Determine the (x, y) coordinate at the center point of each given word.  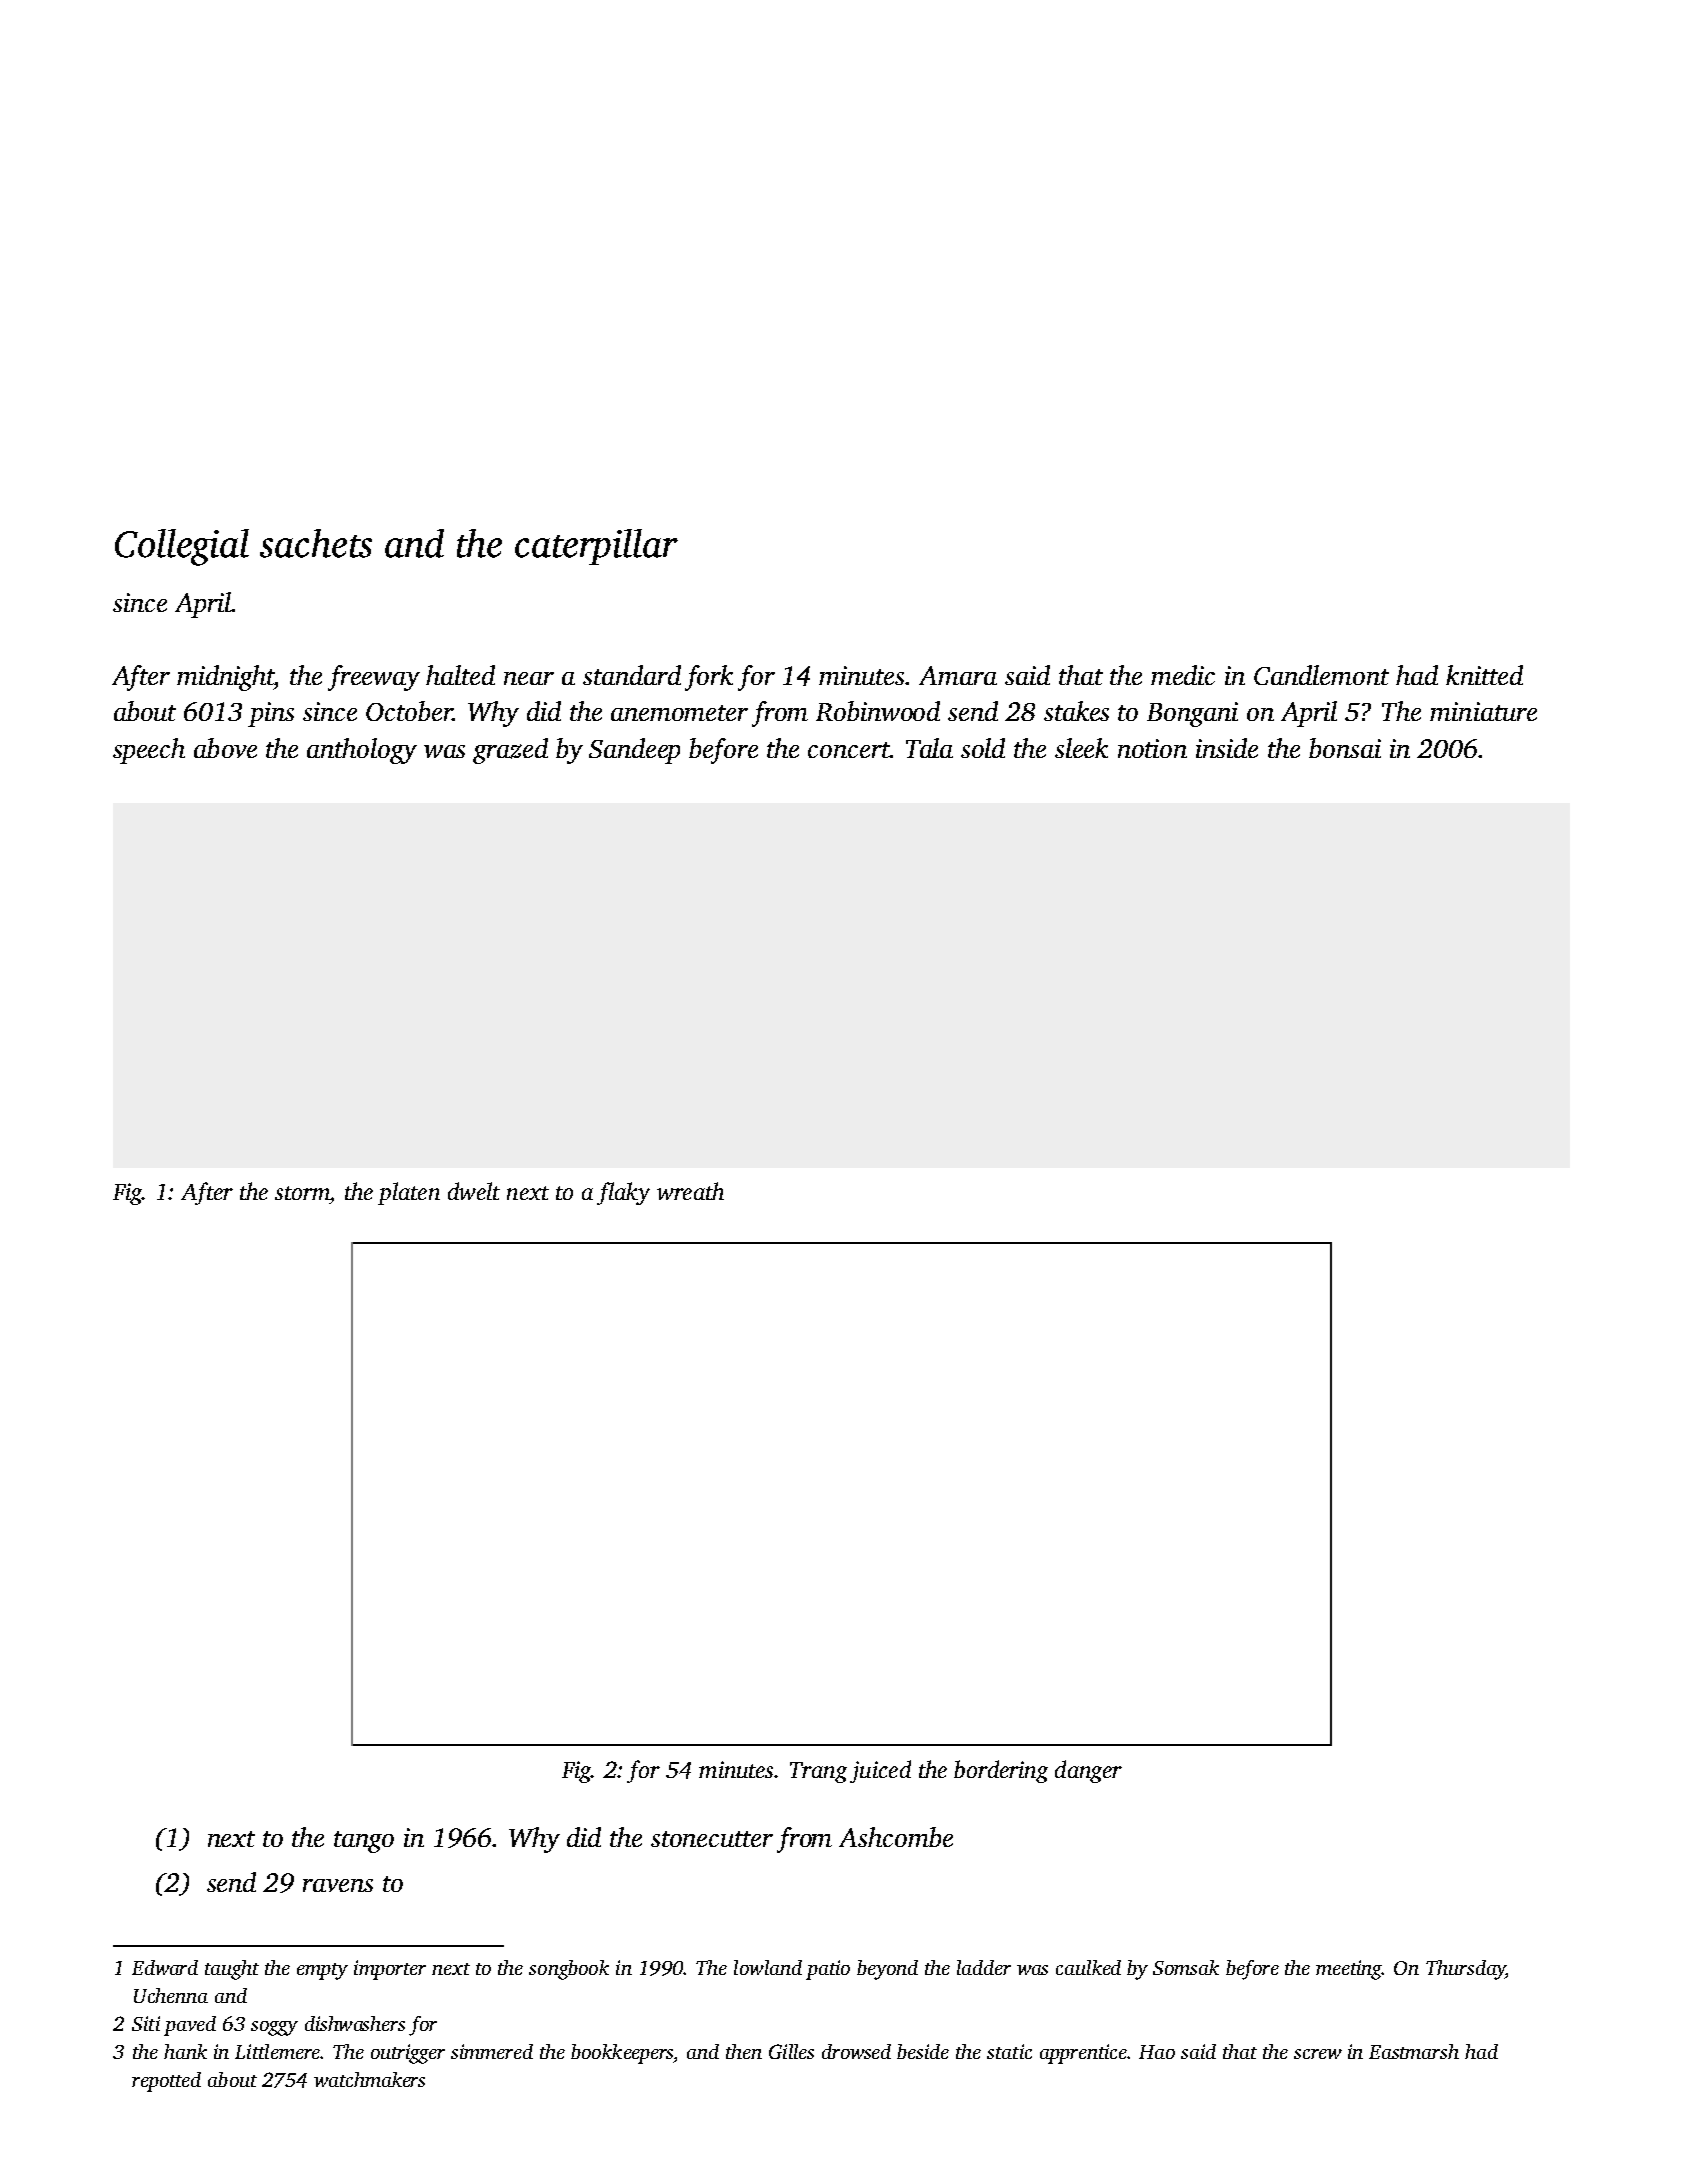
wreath (690, 1191)
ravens (338, 1885)
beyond (887, 1970)
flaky (623, 1193)
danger (1088, 1771)
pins (271, 714)
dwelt (474, 1191)
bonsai (1345, 748)
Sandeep (634, 751)
